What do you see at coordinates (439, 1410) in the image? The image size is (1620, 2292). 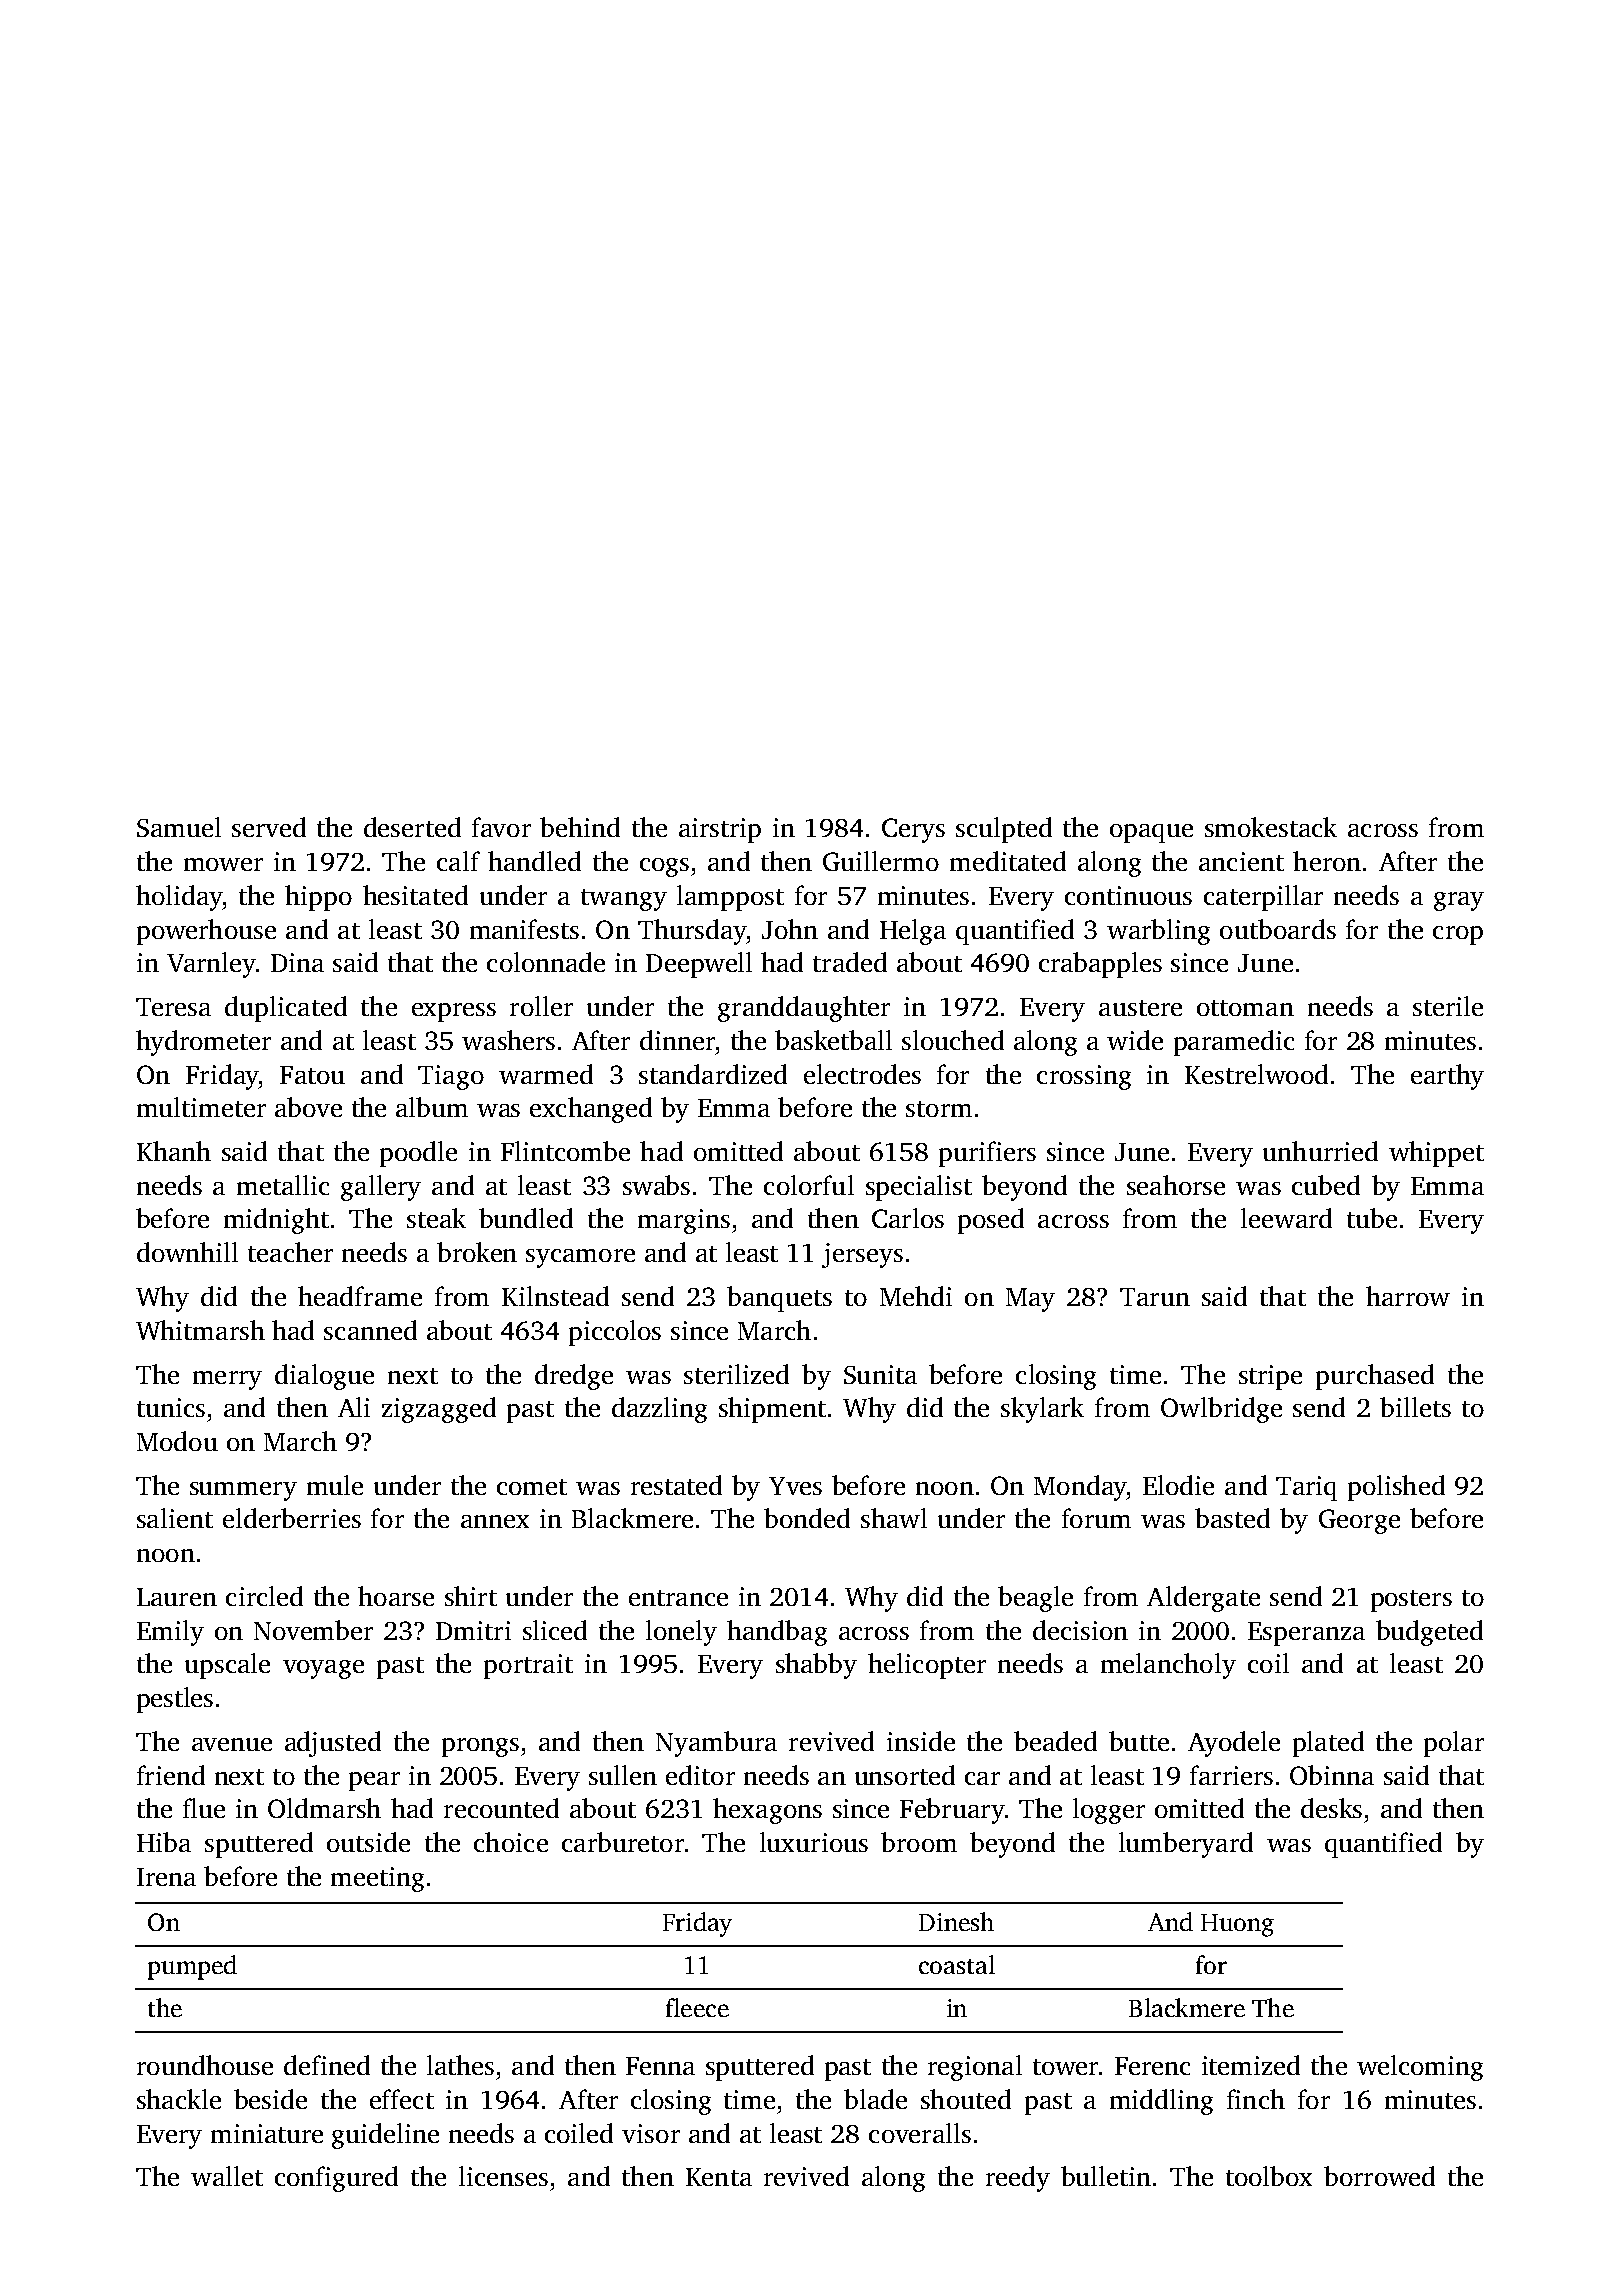 I see `zigzagged` at bounding box center [439, 1410].
